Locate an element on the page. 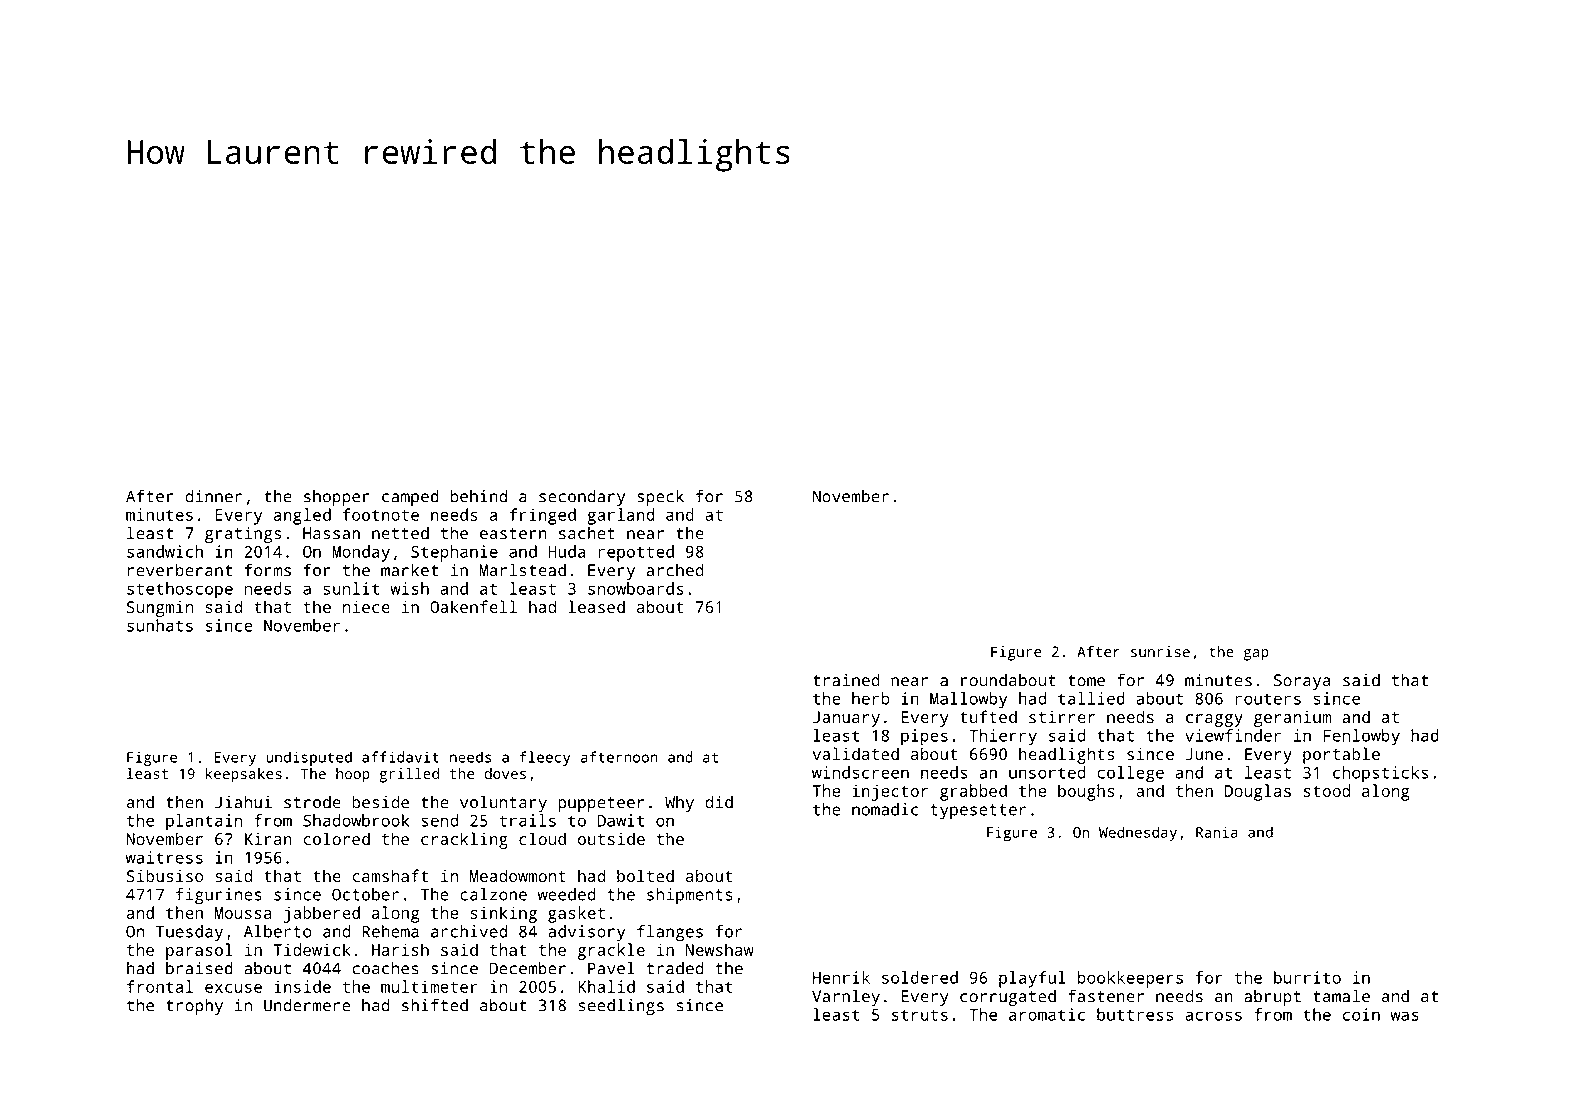  shifted is located at coordinates (435, 1005).
